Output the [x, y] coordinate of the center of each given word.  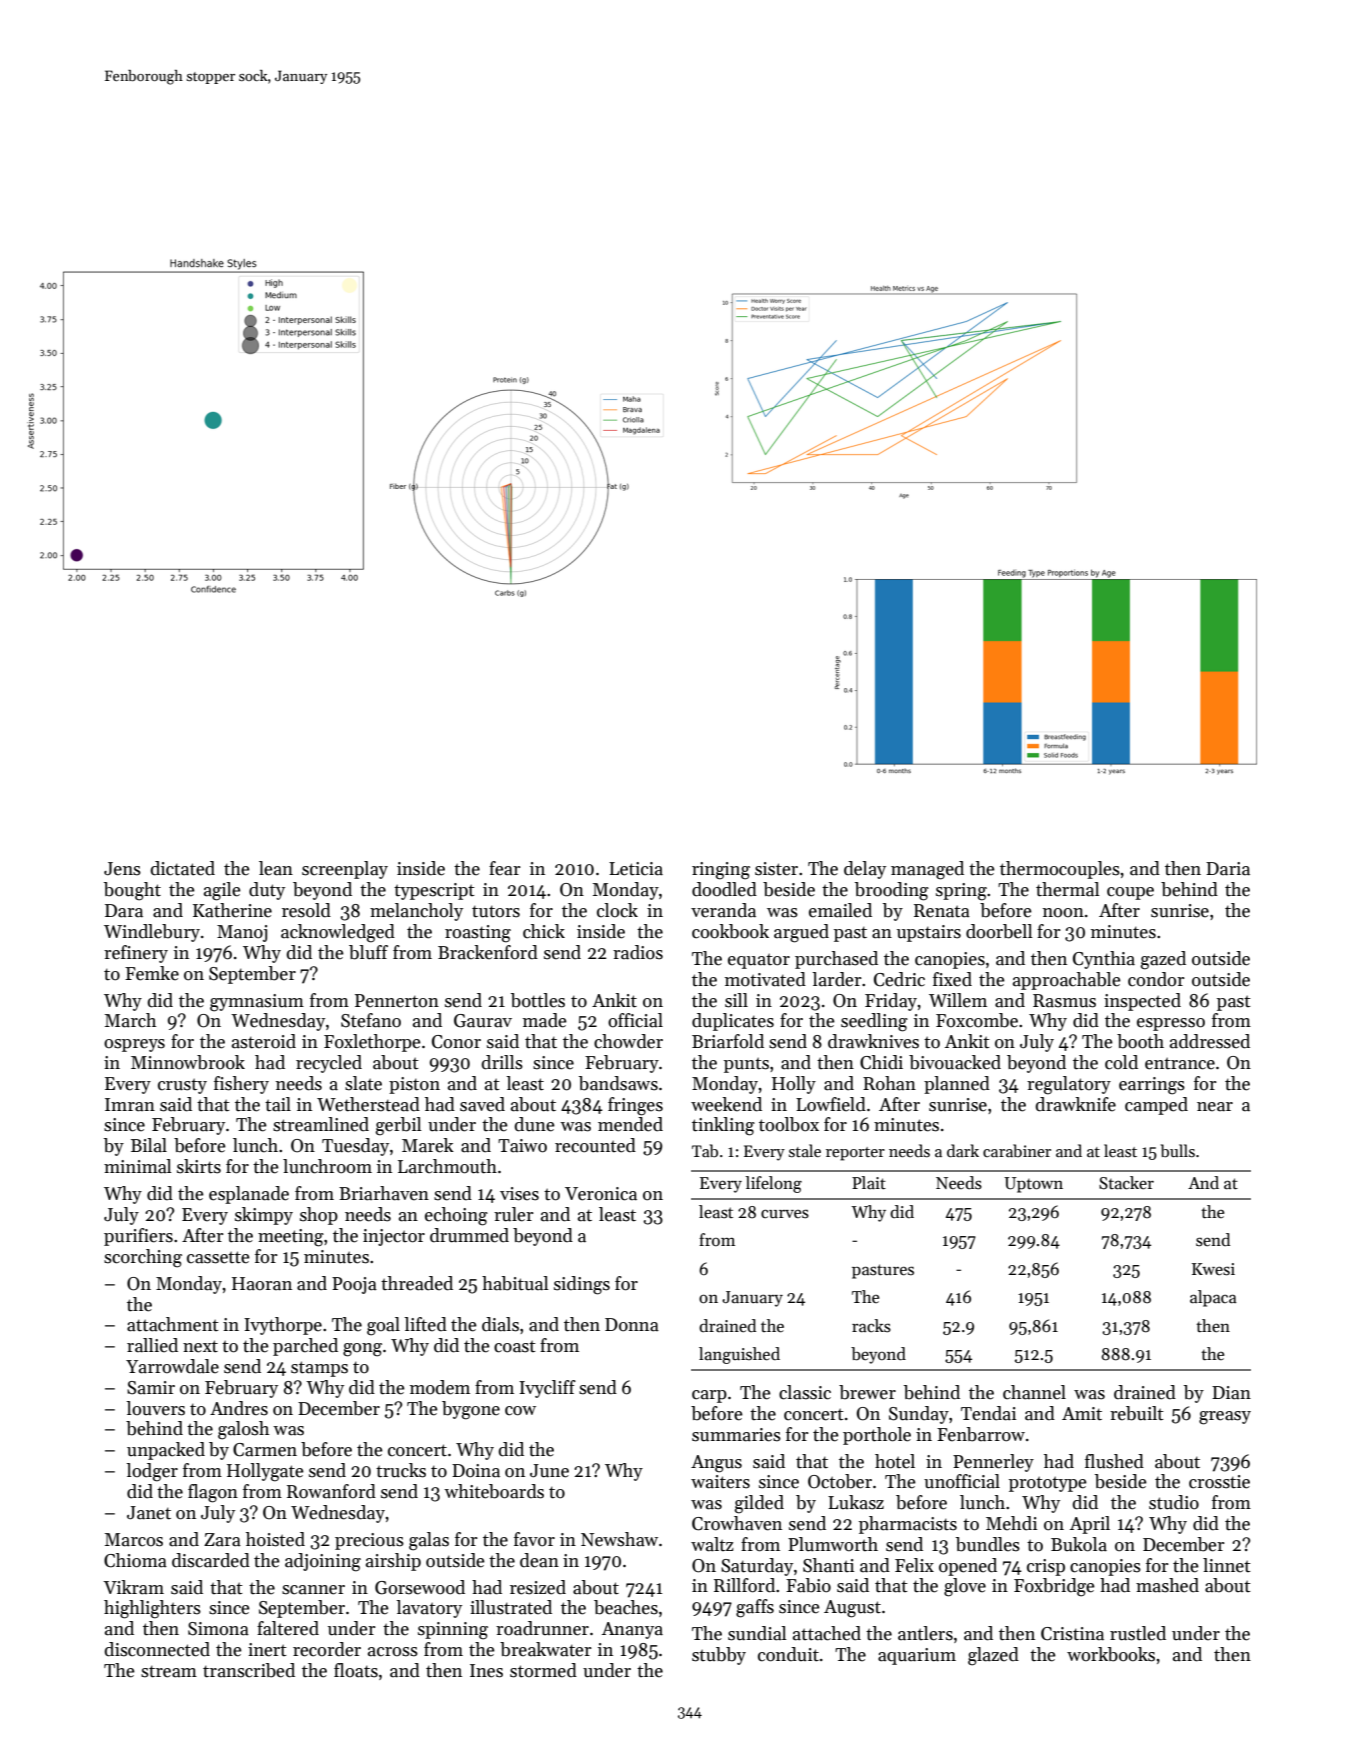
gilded [759, 1504]
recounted [595, 1145]
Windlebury [152, 933]
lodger [152, 1472]
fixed [952, 979]
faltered [288, 1628]
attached [827, 1633]
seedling [874, 1022]
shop [319, 1216]
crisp [1046, 1567]
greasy [1225, 1418]
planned [957, 1085]
